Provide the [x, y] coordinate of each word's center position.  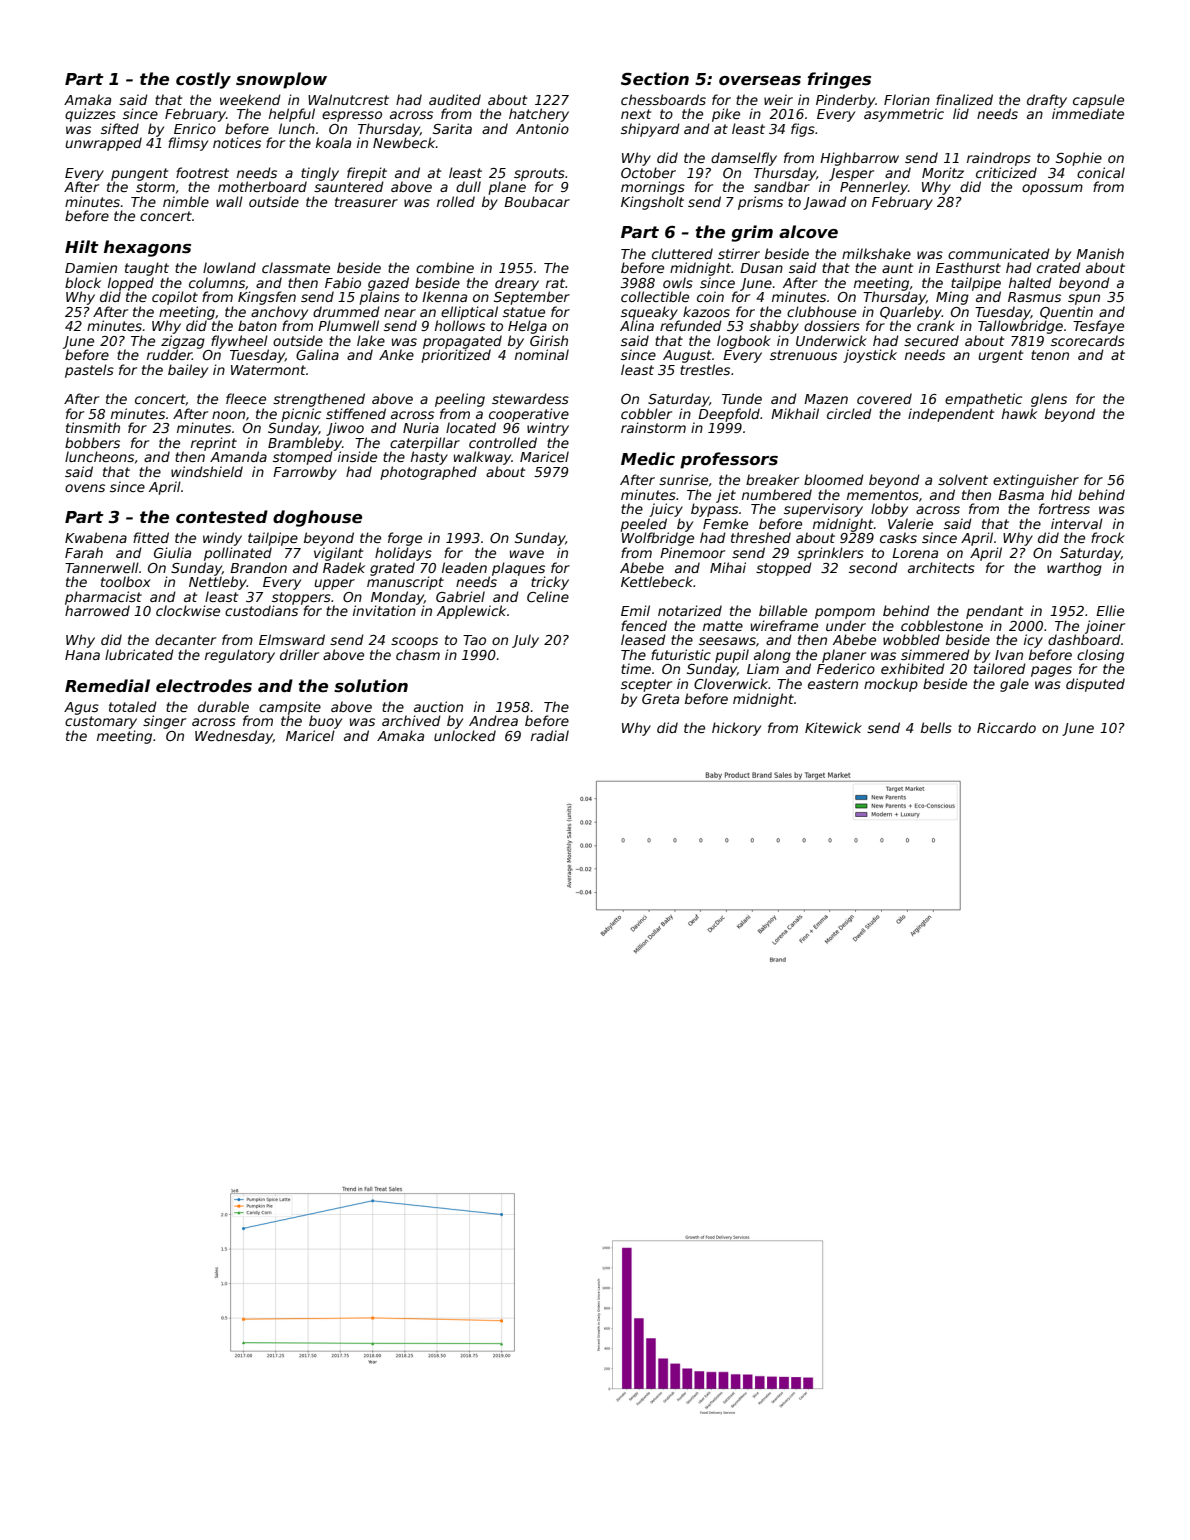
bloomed [834, 479]
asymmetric [904, 115]
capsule [1098, 101]
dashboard [1084, 639]
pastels [89, 371]
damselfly [744, 159]
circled [849, 413]
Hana [82, 655]
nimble [186, 201]
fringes [839, 80]
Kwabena [96, 537]
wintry [548, 429]
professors [729, 460]
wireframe [784, 625]
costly [203, 80]
